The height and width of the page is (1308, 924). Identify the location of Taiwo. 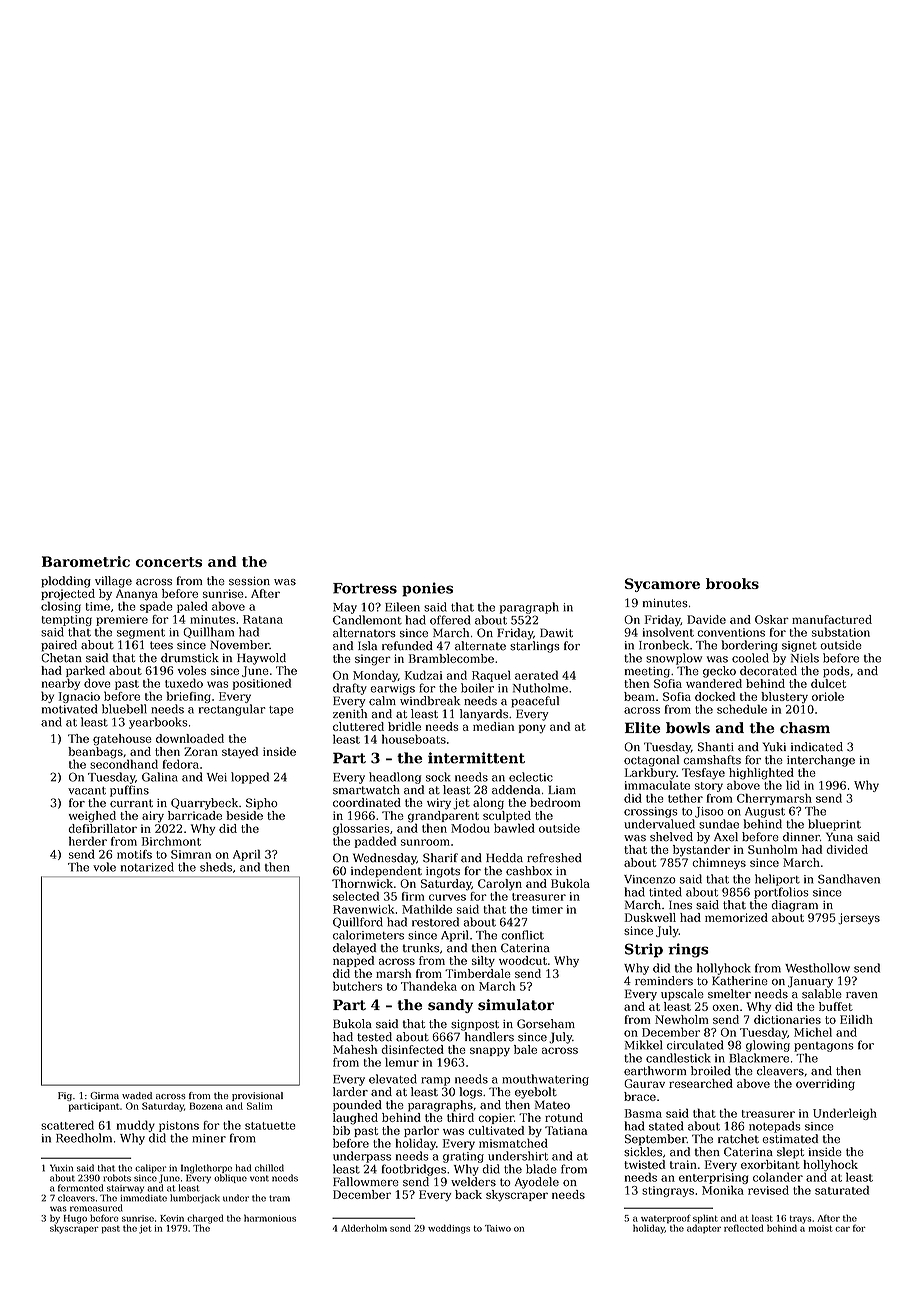
(498, 1228).
